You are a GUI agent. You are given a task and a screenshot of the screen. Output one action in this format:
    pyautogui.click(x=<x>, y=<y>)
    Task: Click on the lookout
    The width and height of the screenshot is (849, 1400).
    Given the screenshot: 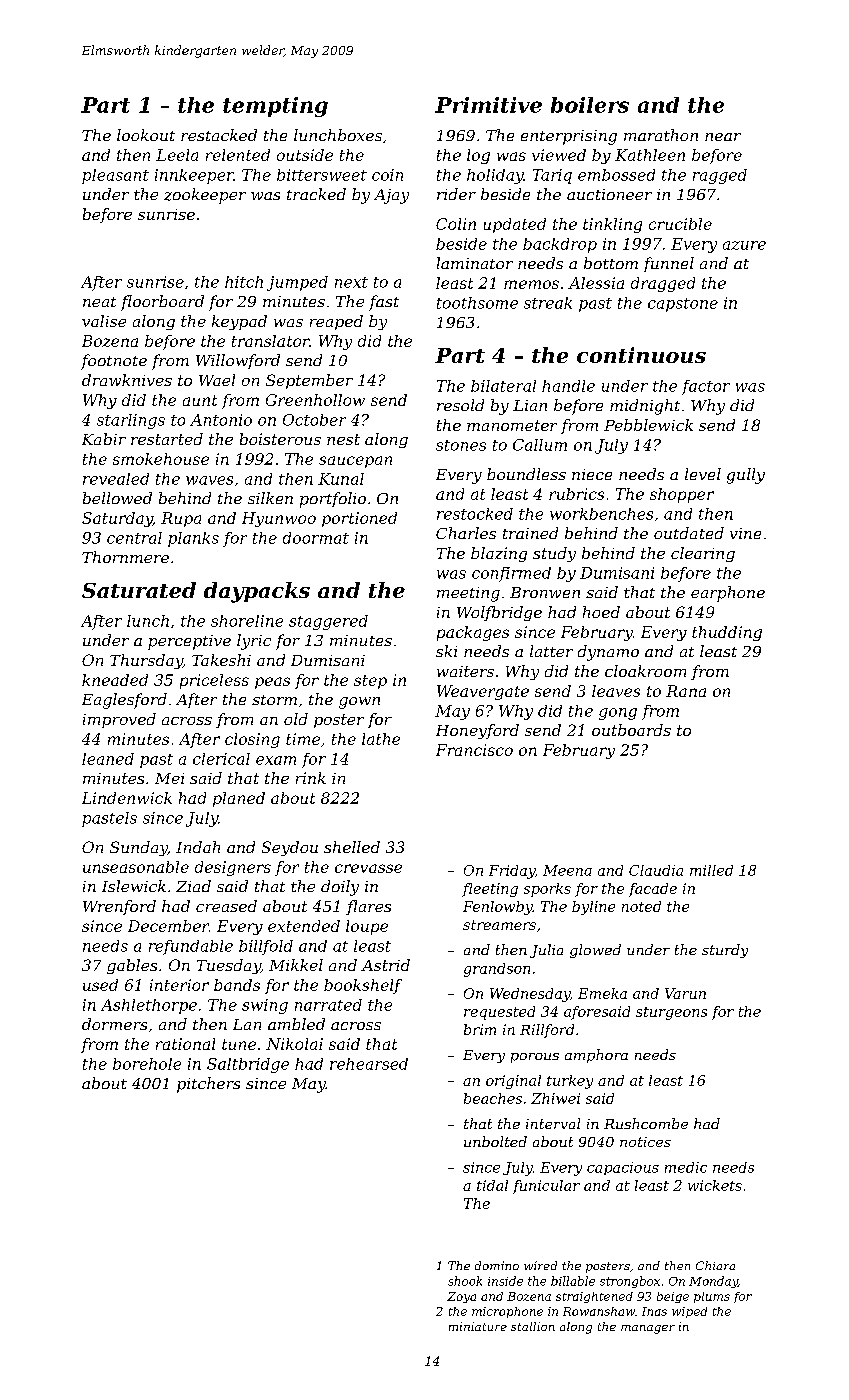 What is the action you would take?
    pyautogui.click(x=146, y=135)
